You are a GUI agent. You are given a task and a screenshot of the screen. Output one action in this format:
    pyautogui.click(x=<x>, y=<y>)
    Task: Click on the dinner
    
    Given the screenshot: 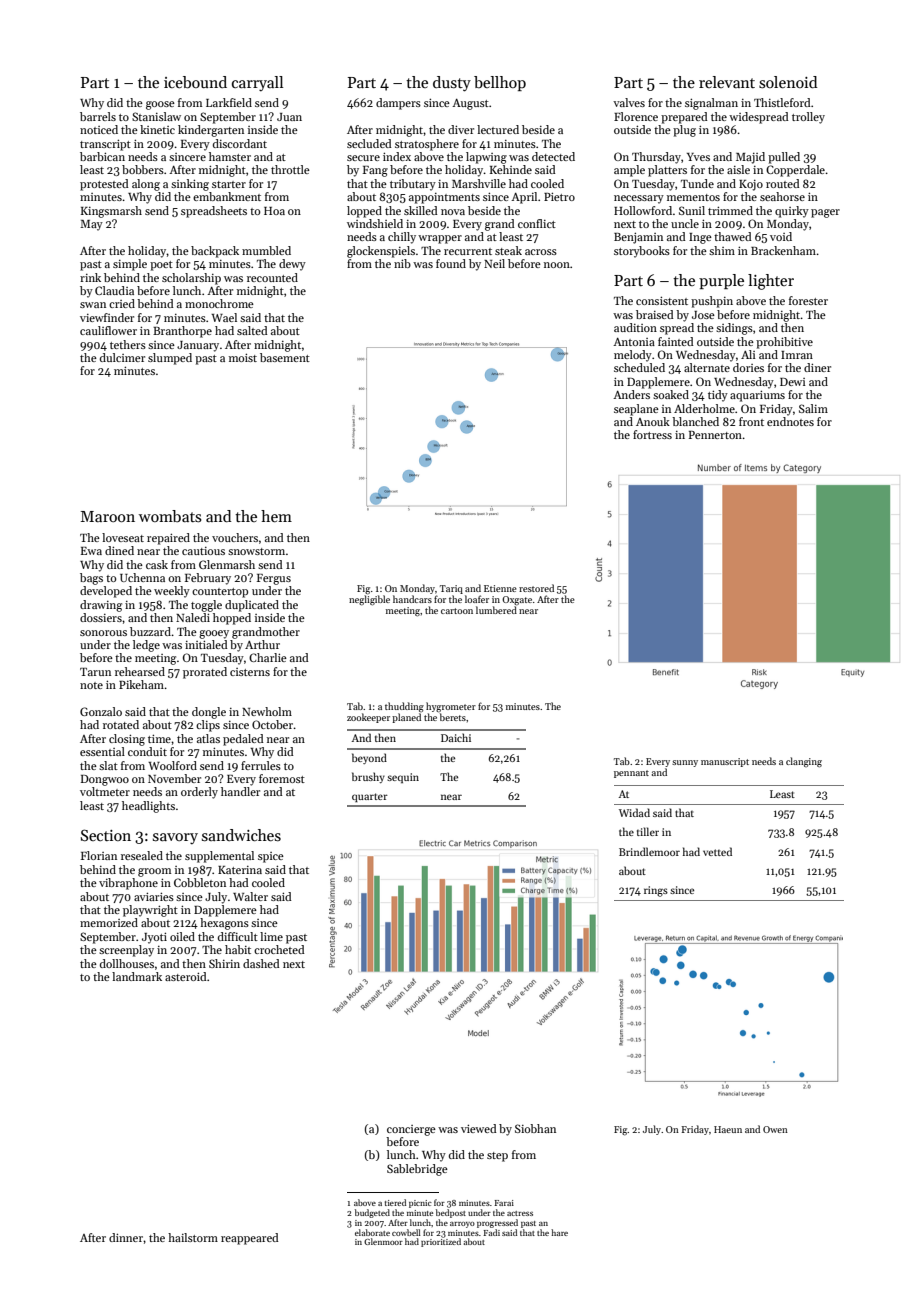 What is the action you would take?
    pyautogui.click(x=126, y=1237)
